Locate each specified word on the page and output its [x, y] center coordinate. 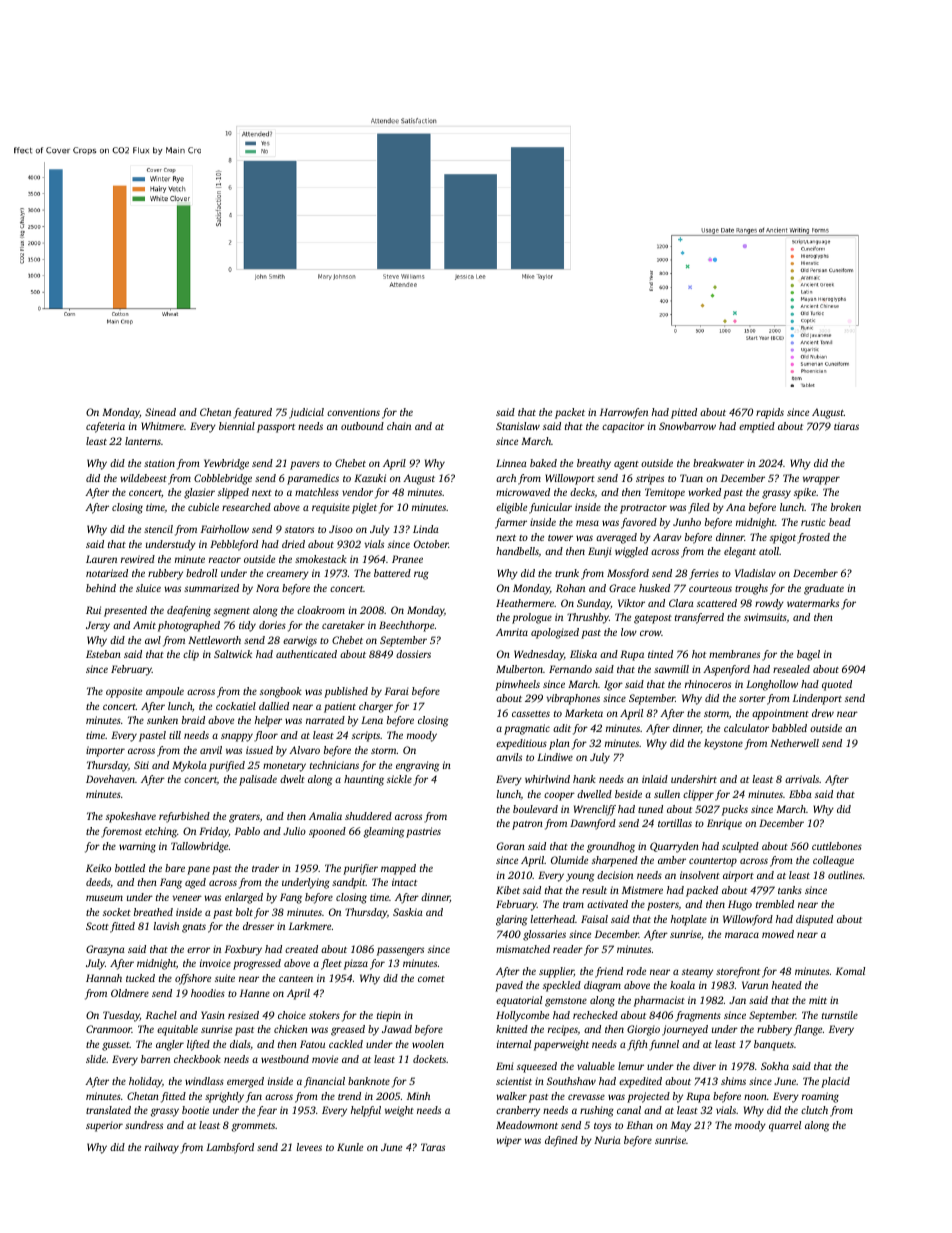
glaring [511, 920]
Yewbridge [226, 464]
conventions [353, 412]
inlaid [655, 779]
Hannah [104, 978]
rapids [770, 413]
